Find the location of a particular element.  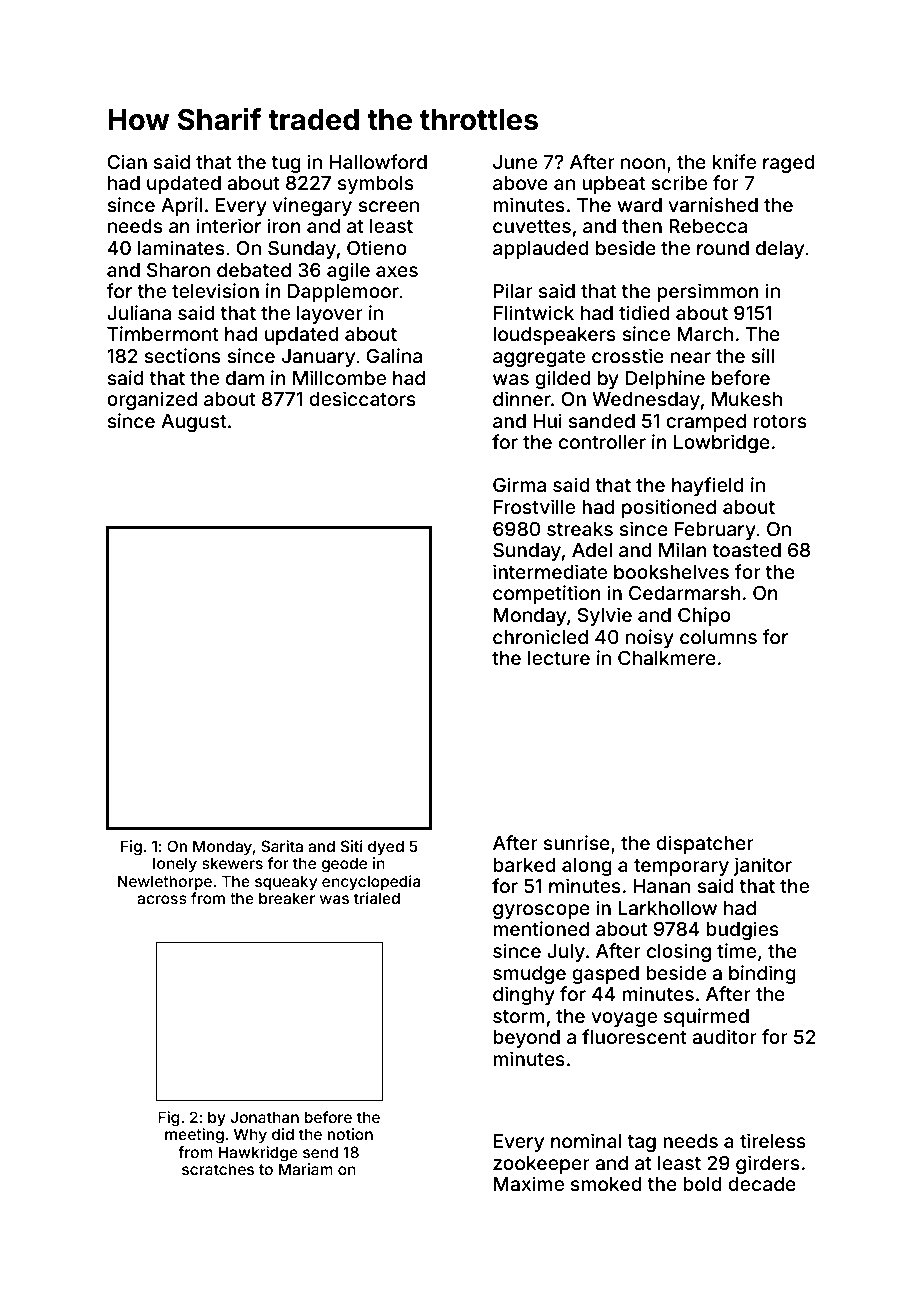

cramped is located at coordinates (706, 423).
